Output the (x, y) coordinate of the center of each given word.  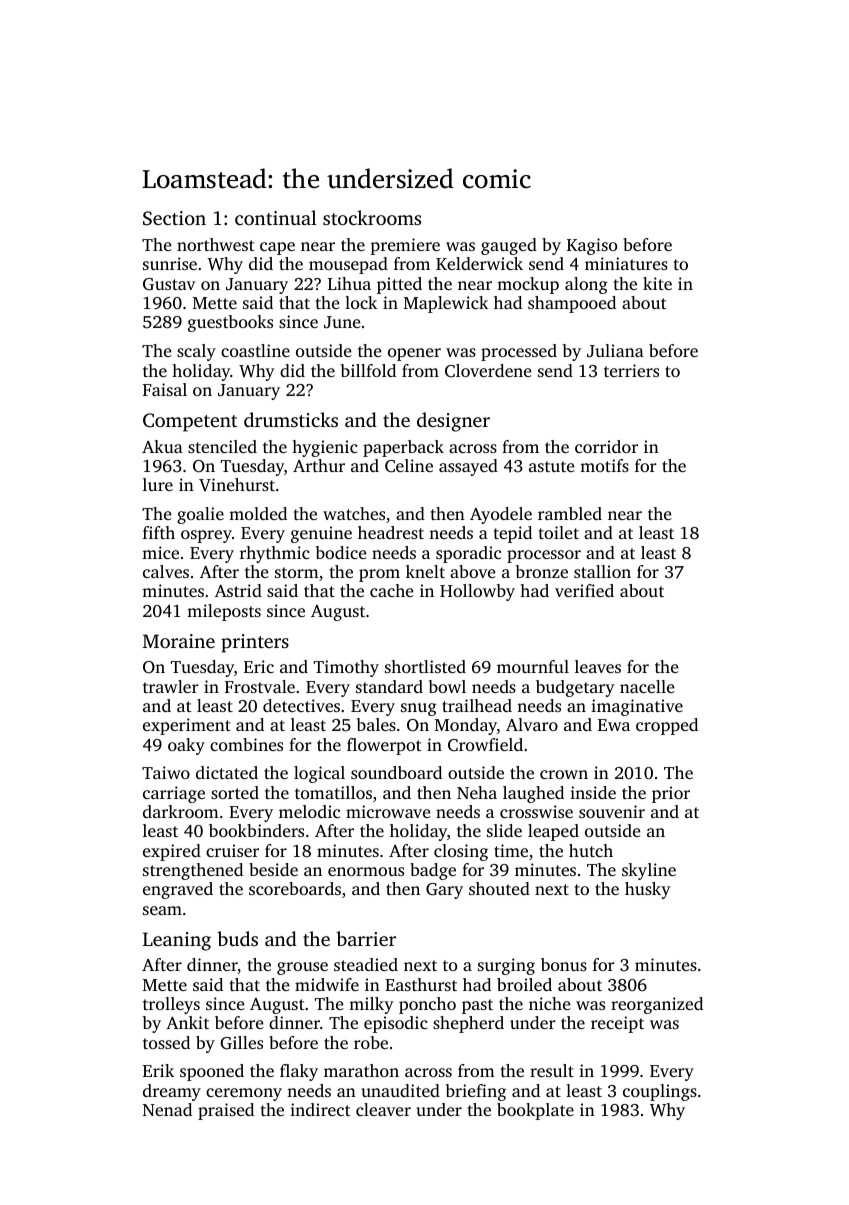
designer (453, 422)
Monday (466, 726)
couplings (660, 1092)
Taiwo (166, 772)
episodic (395, 1024)
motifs (604, 465)
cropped (667, 726)
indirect (320, 1109)
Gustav (169, 284)
